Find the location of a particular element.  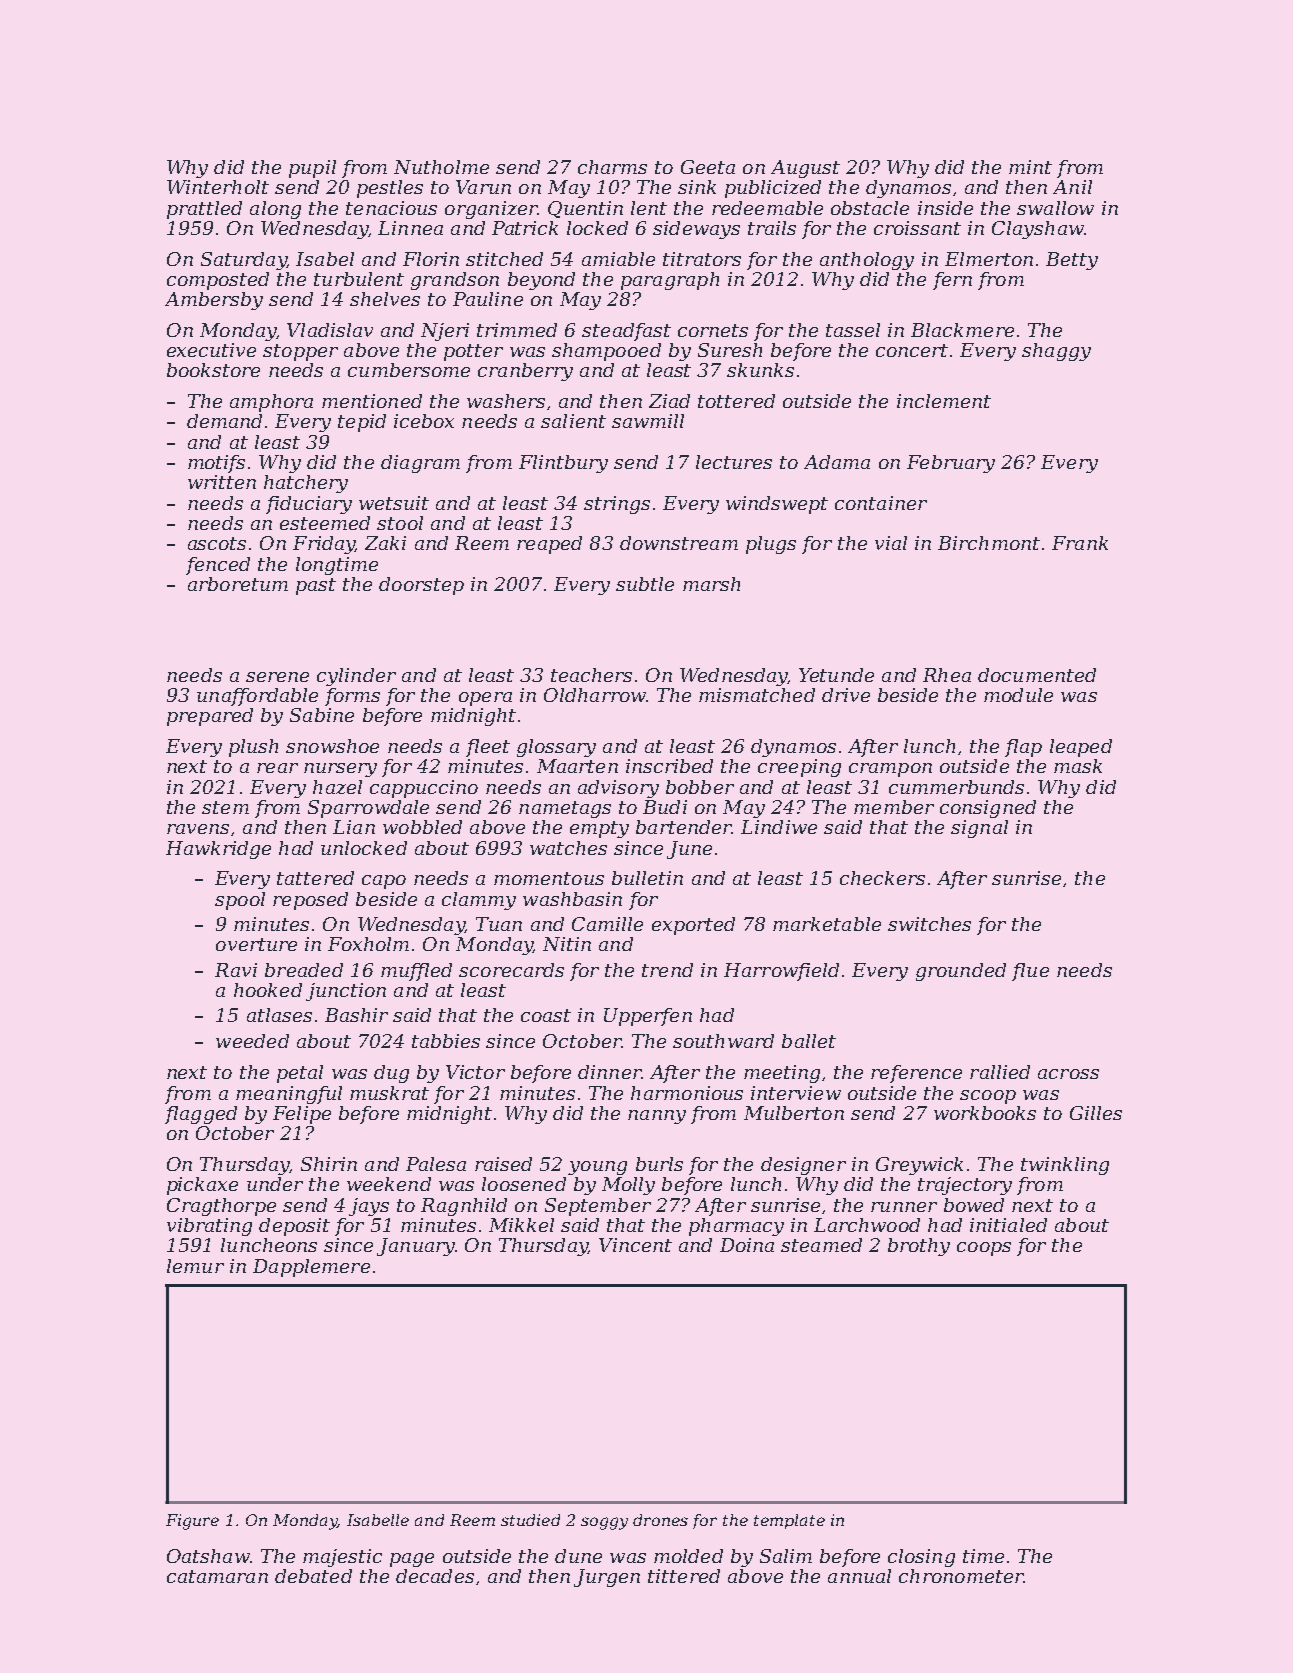

grounded is located at coordinates (961, 972).
